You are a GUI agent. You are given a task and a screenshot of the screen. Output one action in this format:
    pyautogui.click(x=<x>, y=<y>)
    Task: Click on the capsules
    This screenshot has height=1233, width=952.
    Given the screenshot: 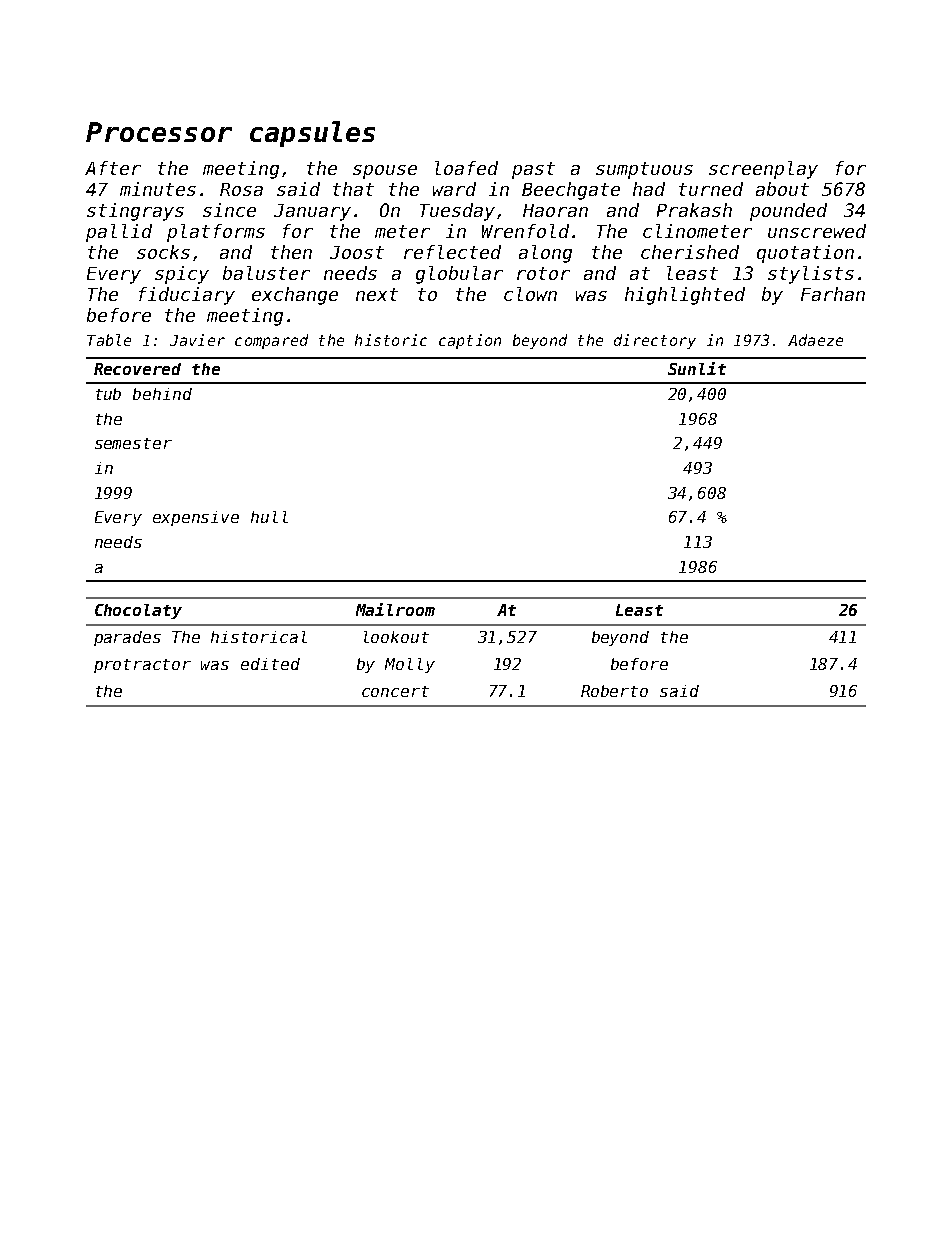 What is the action you would take?
    pyautogui.click(x=312, y=134)
